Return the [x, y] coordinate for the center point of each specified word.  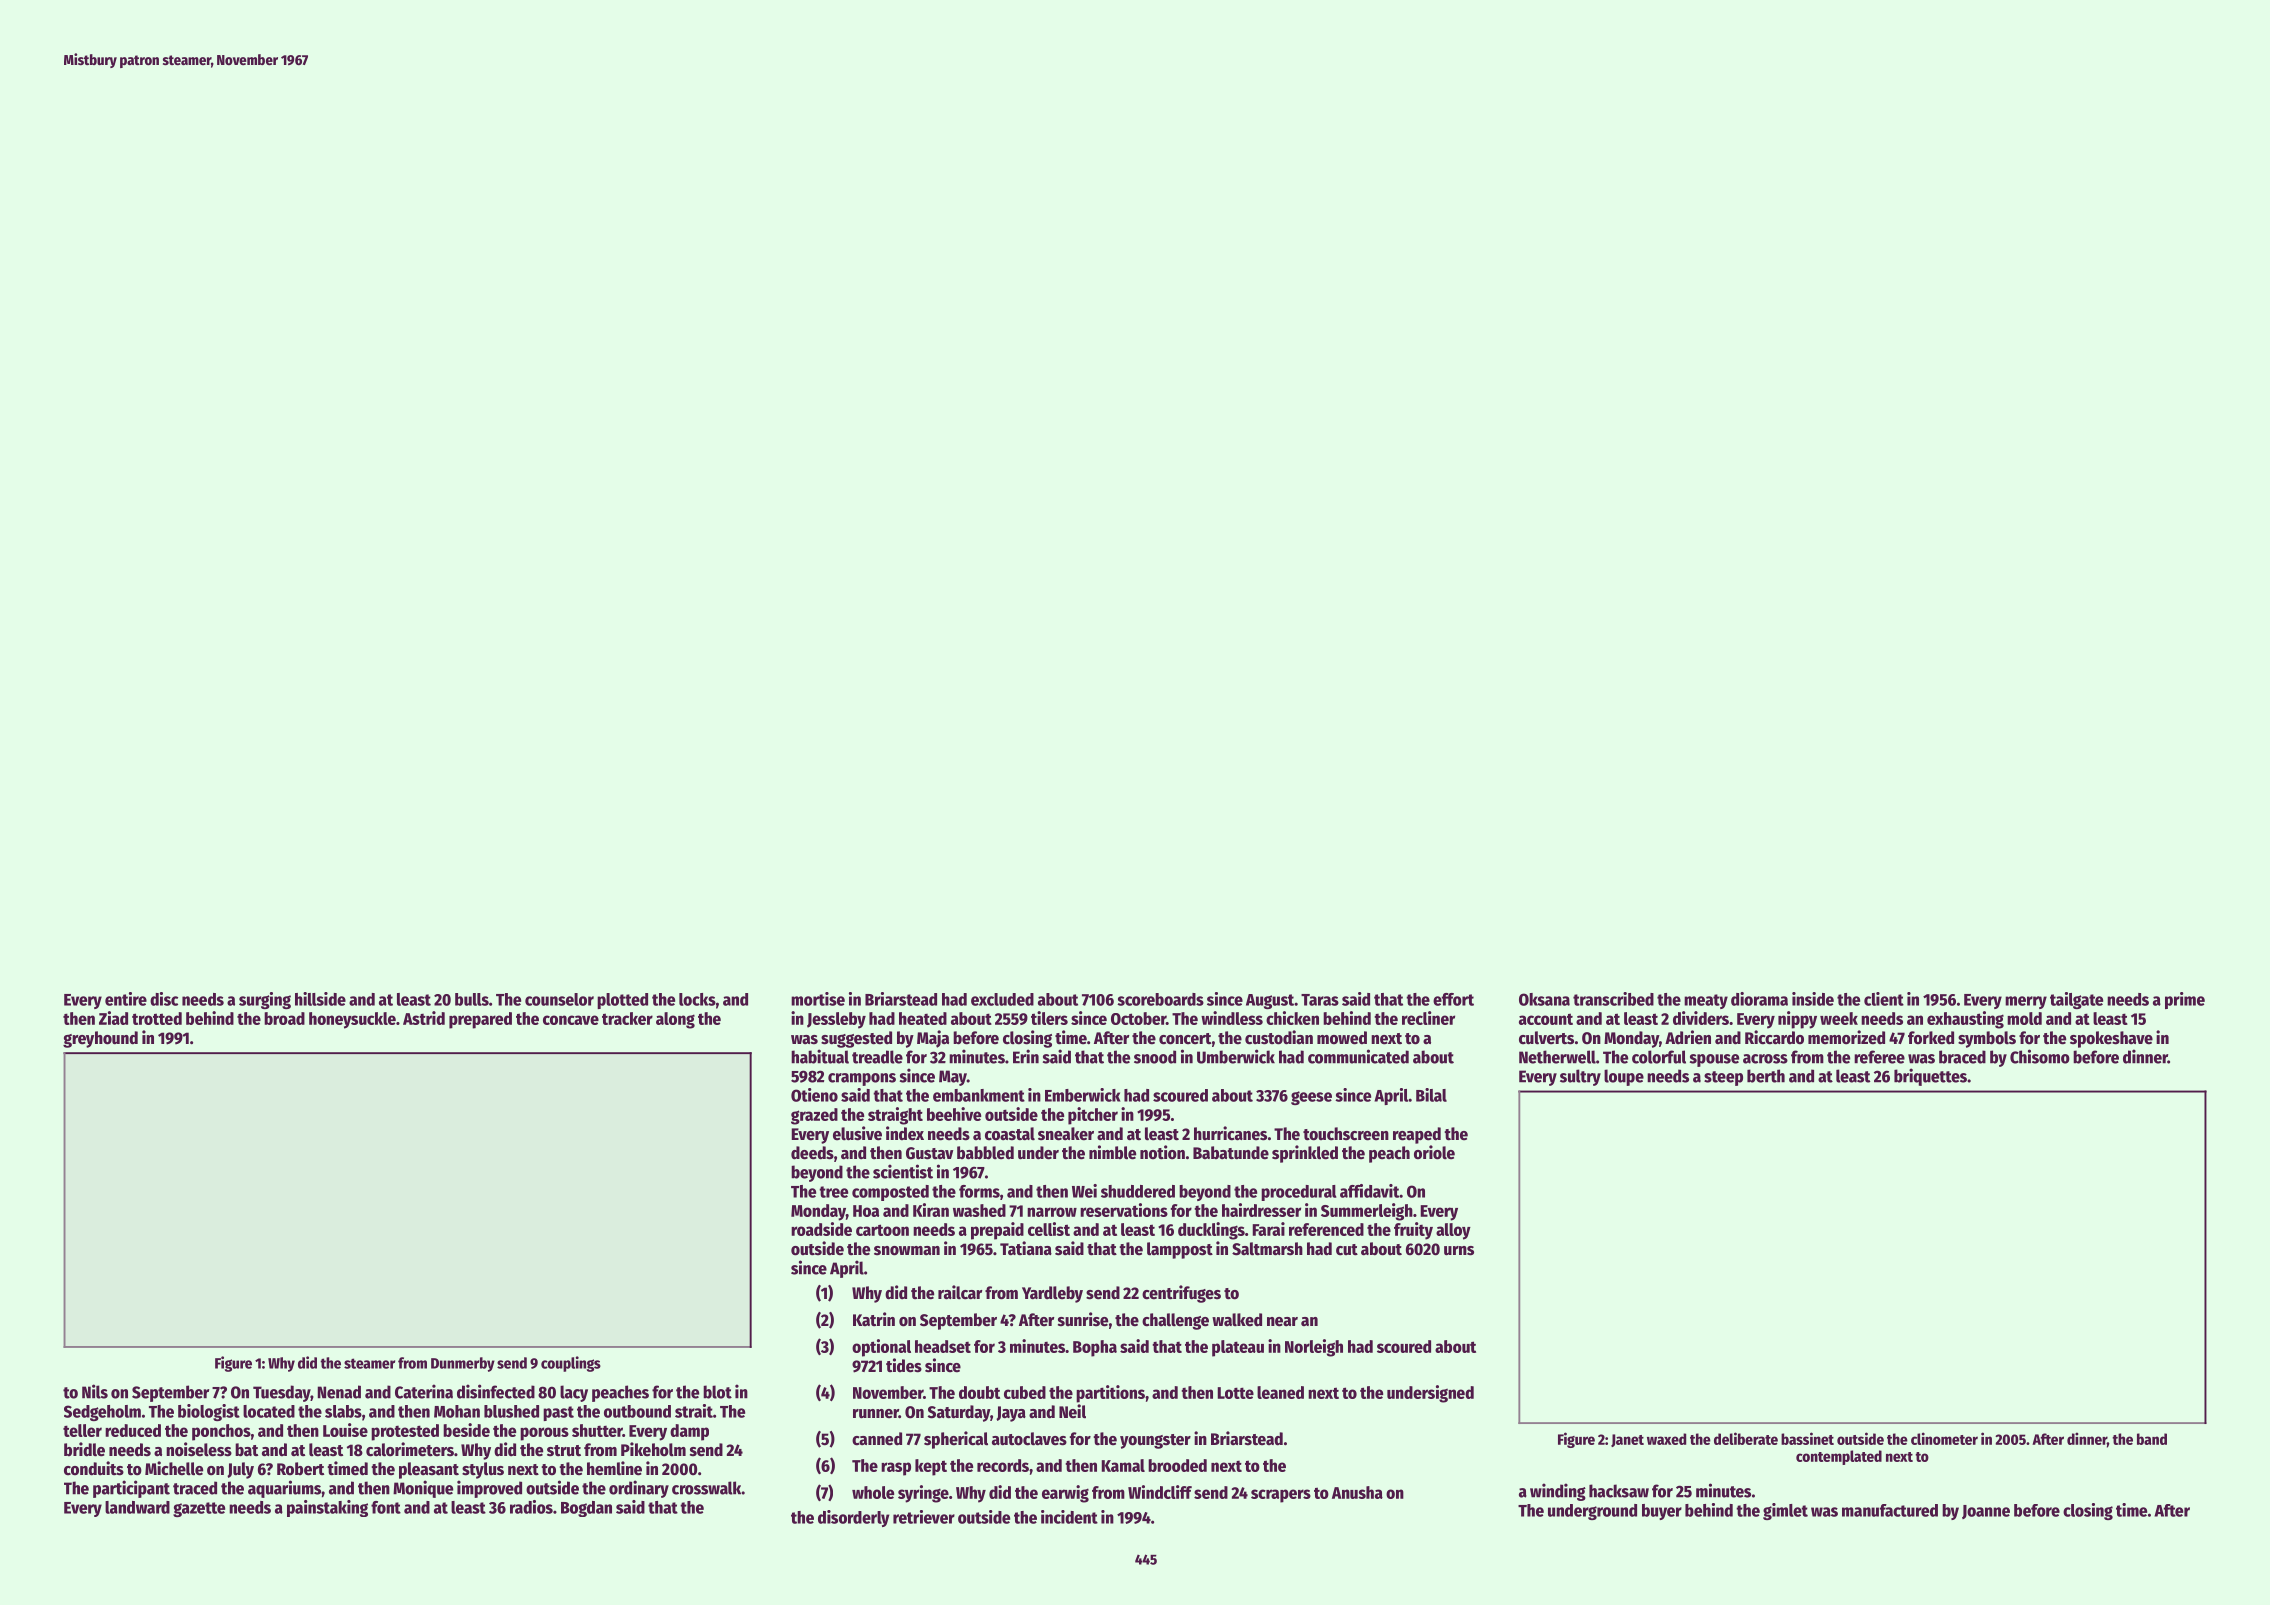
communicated [1358, 1056]
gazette [199, 1509]
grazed [814, 1116]
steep [1723, 1078]
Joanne [1986, 1512]
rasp [896, 1469]
